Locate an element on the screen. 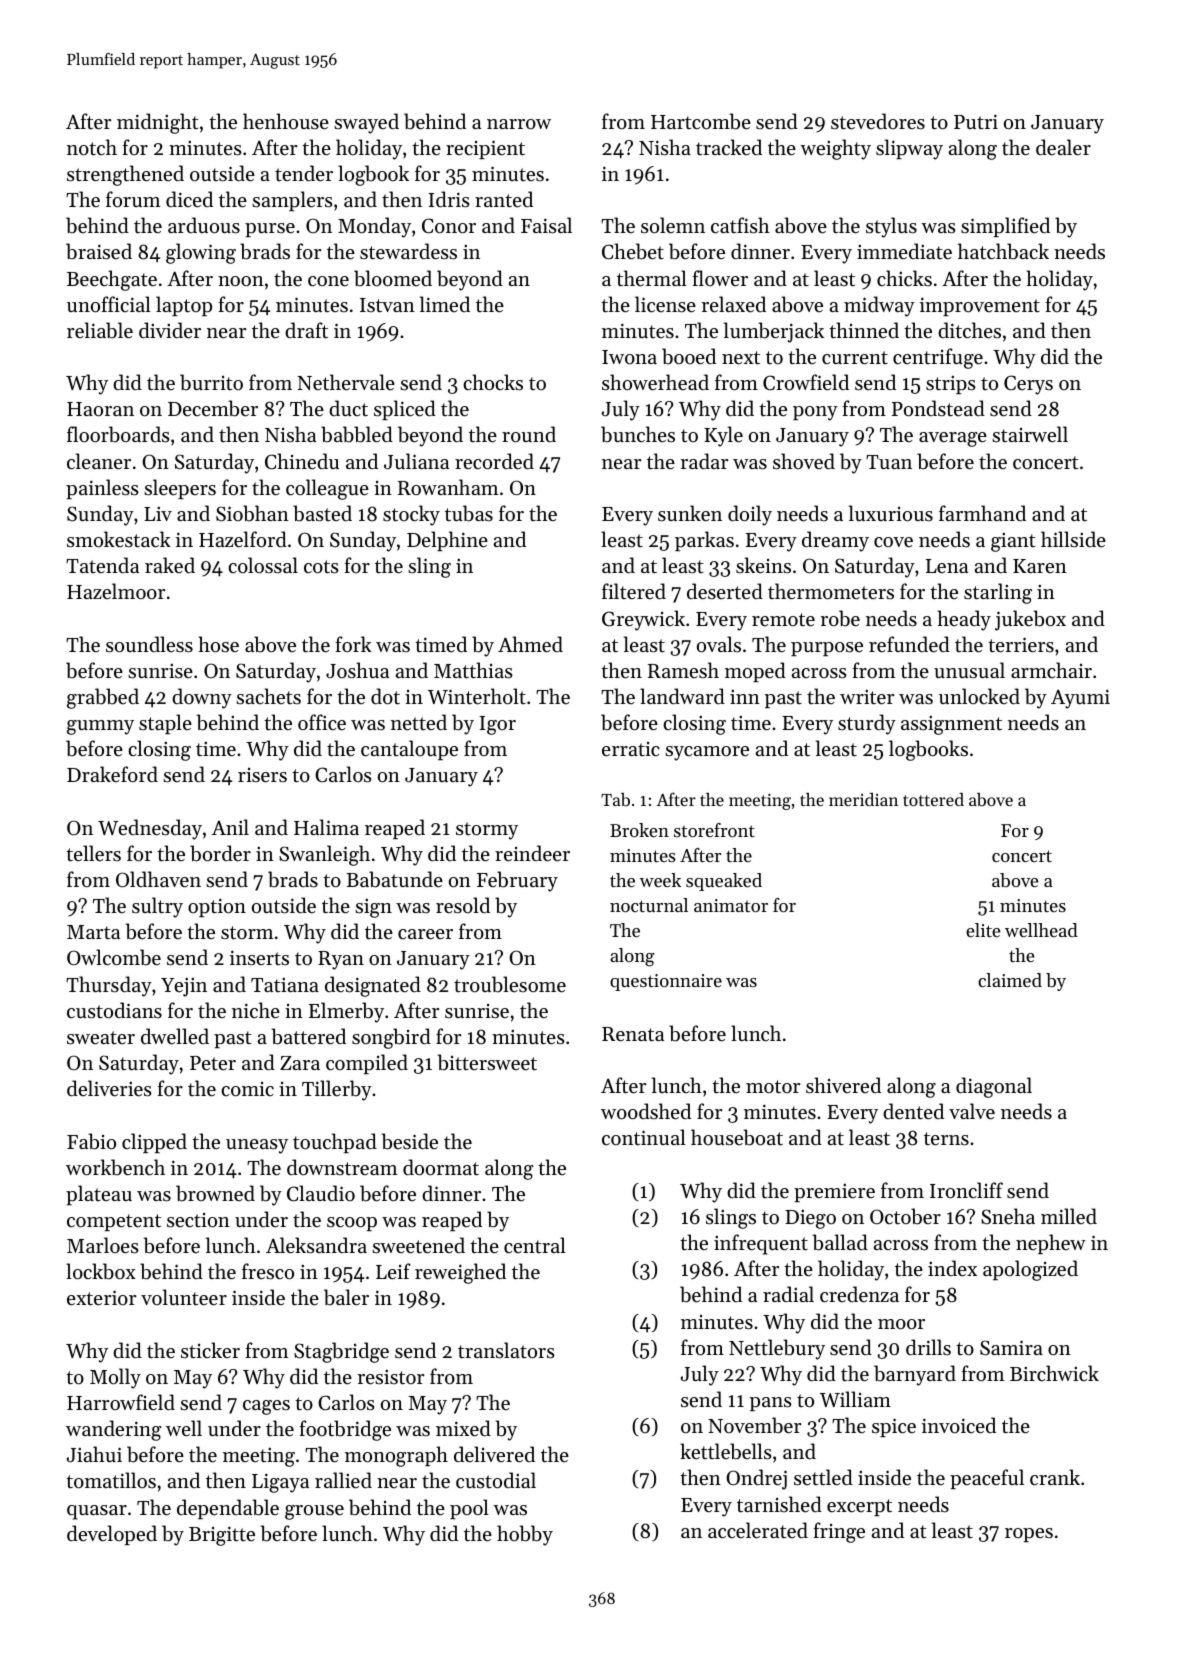  Putri is located at coordinates (976, 121).
